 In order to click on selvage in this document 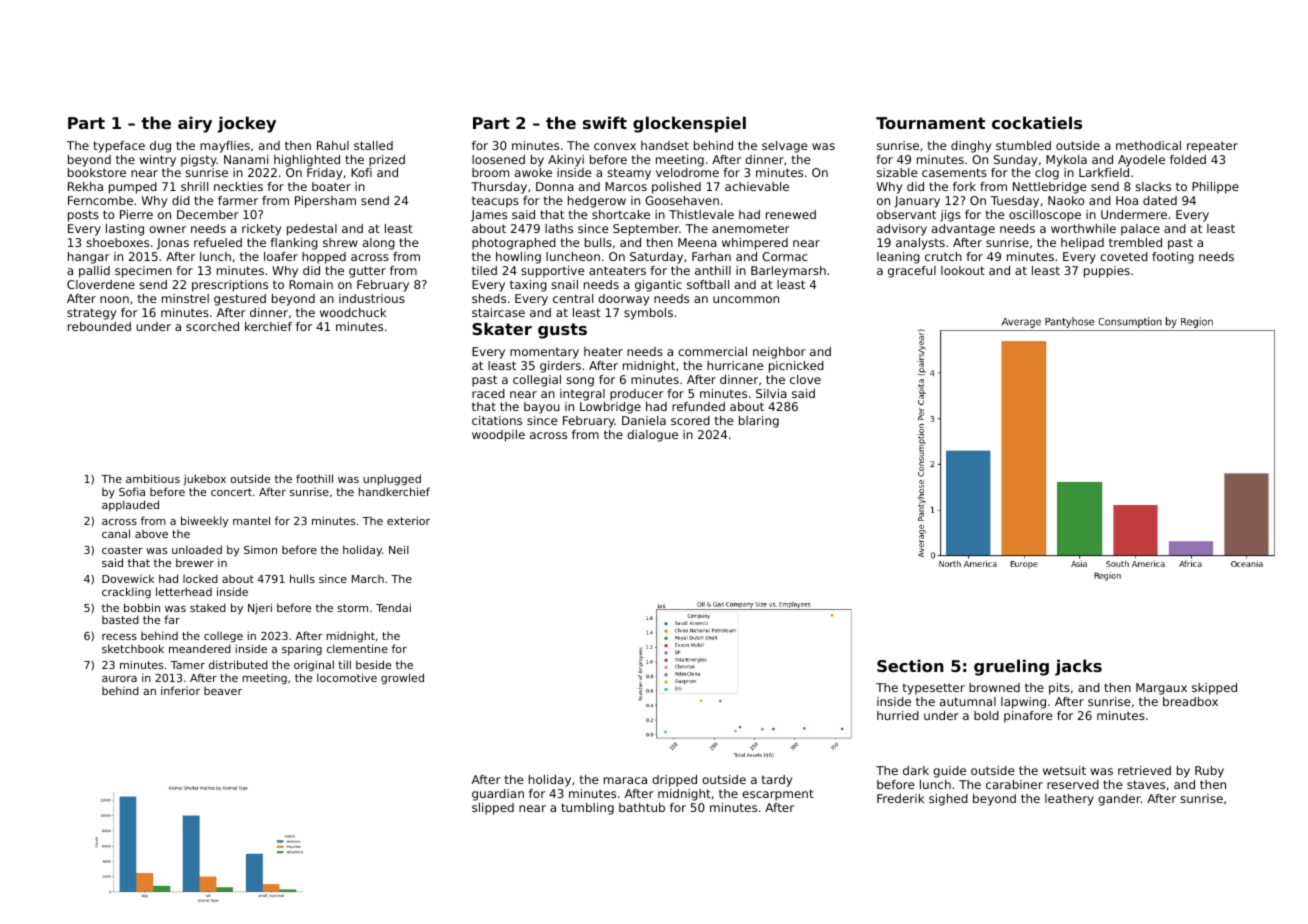, I will do `click(784, 147)`.
